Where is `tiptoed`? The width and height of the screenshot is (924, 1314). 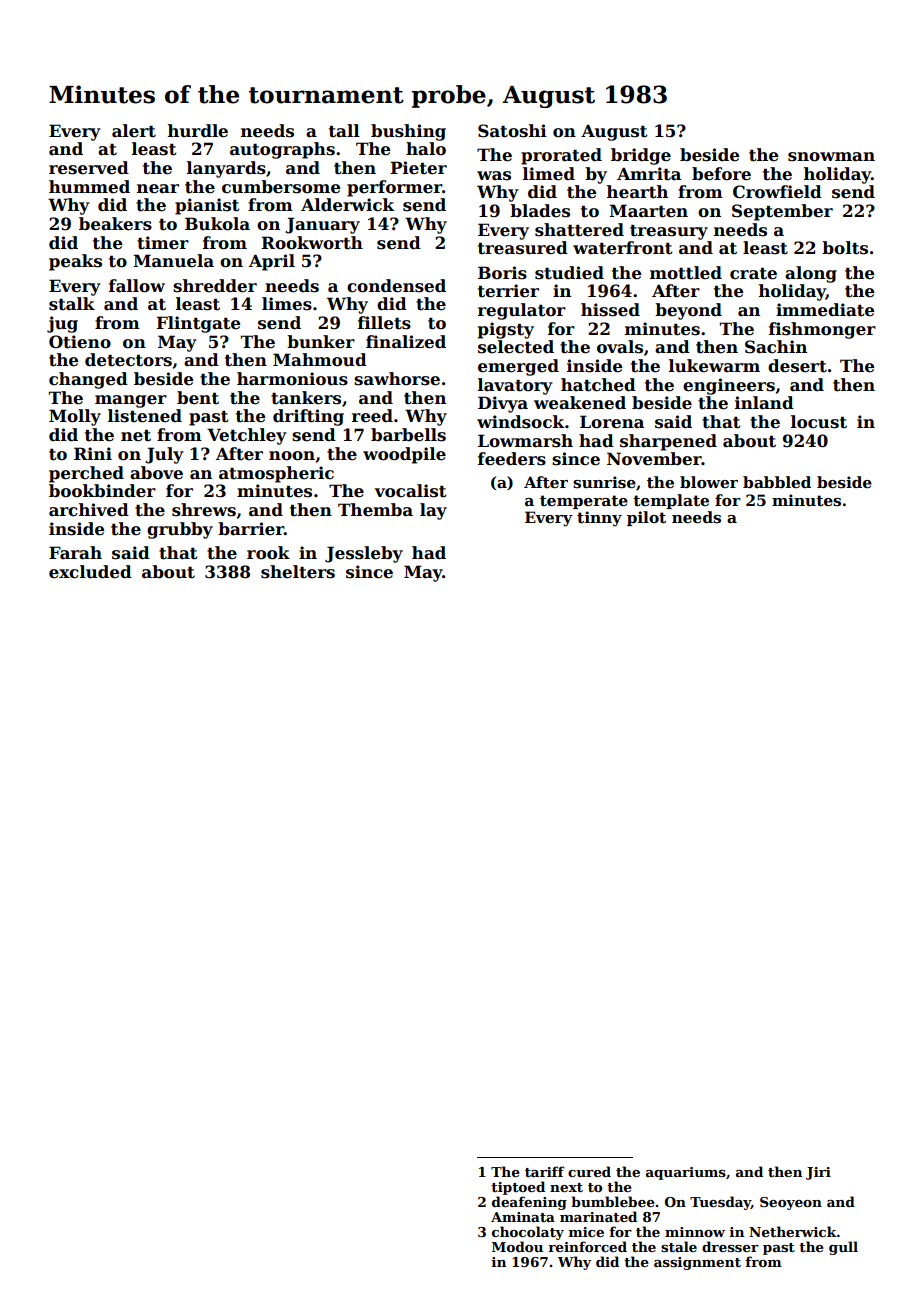
tiptoed is located at coordinates (518, 1188).
